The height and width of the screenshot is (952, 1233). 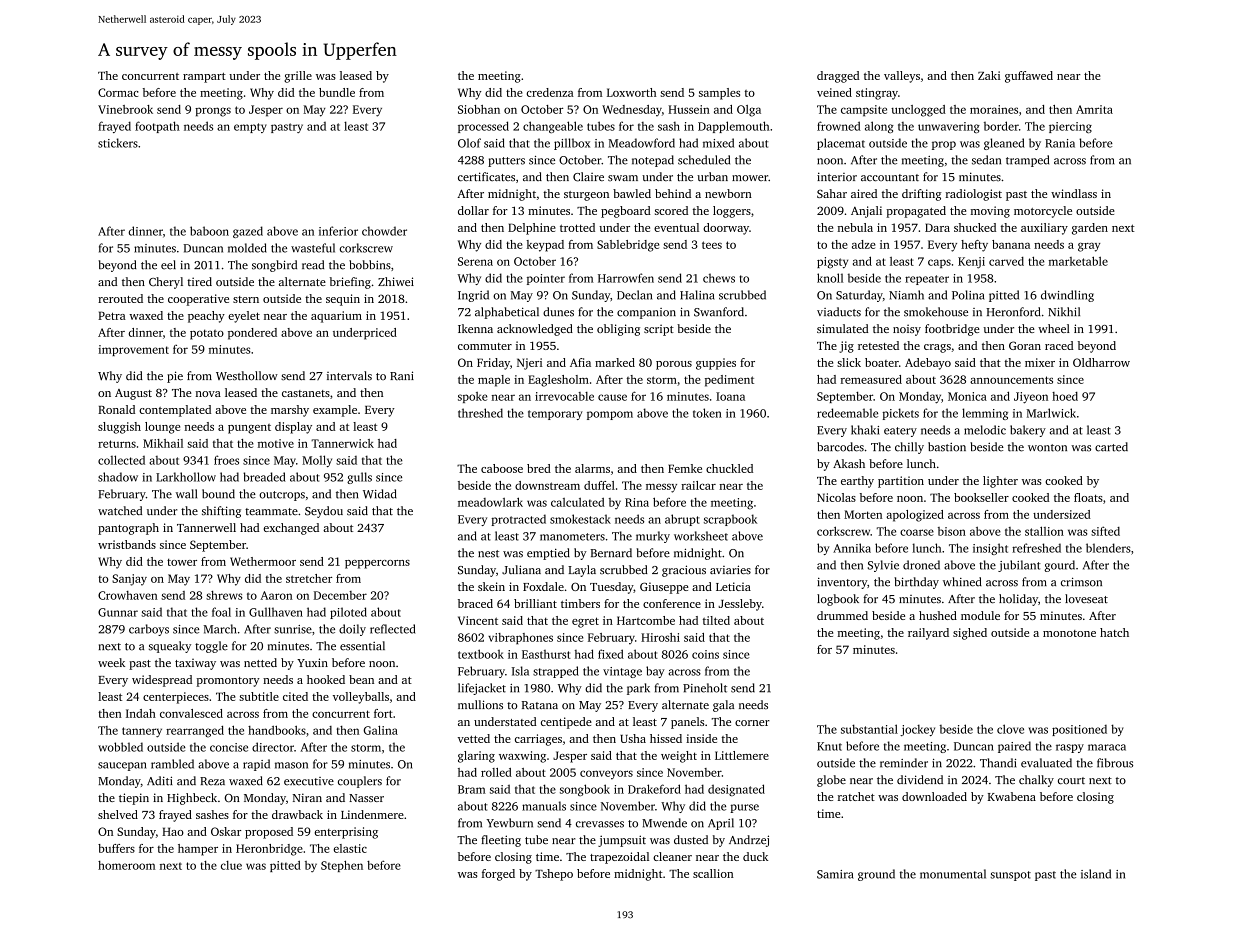 What do you see at coordinates (1029, 77) in the screenshot?
I see `guffawed` at bounding box center [1029, 77].
